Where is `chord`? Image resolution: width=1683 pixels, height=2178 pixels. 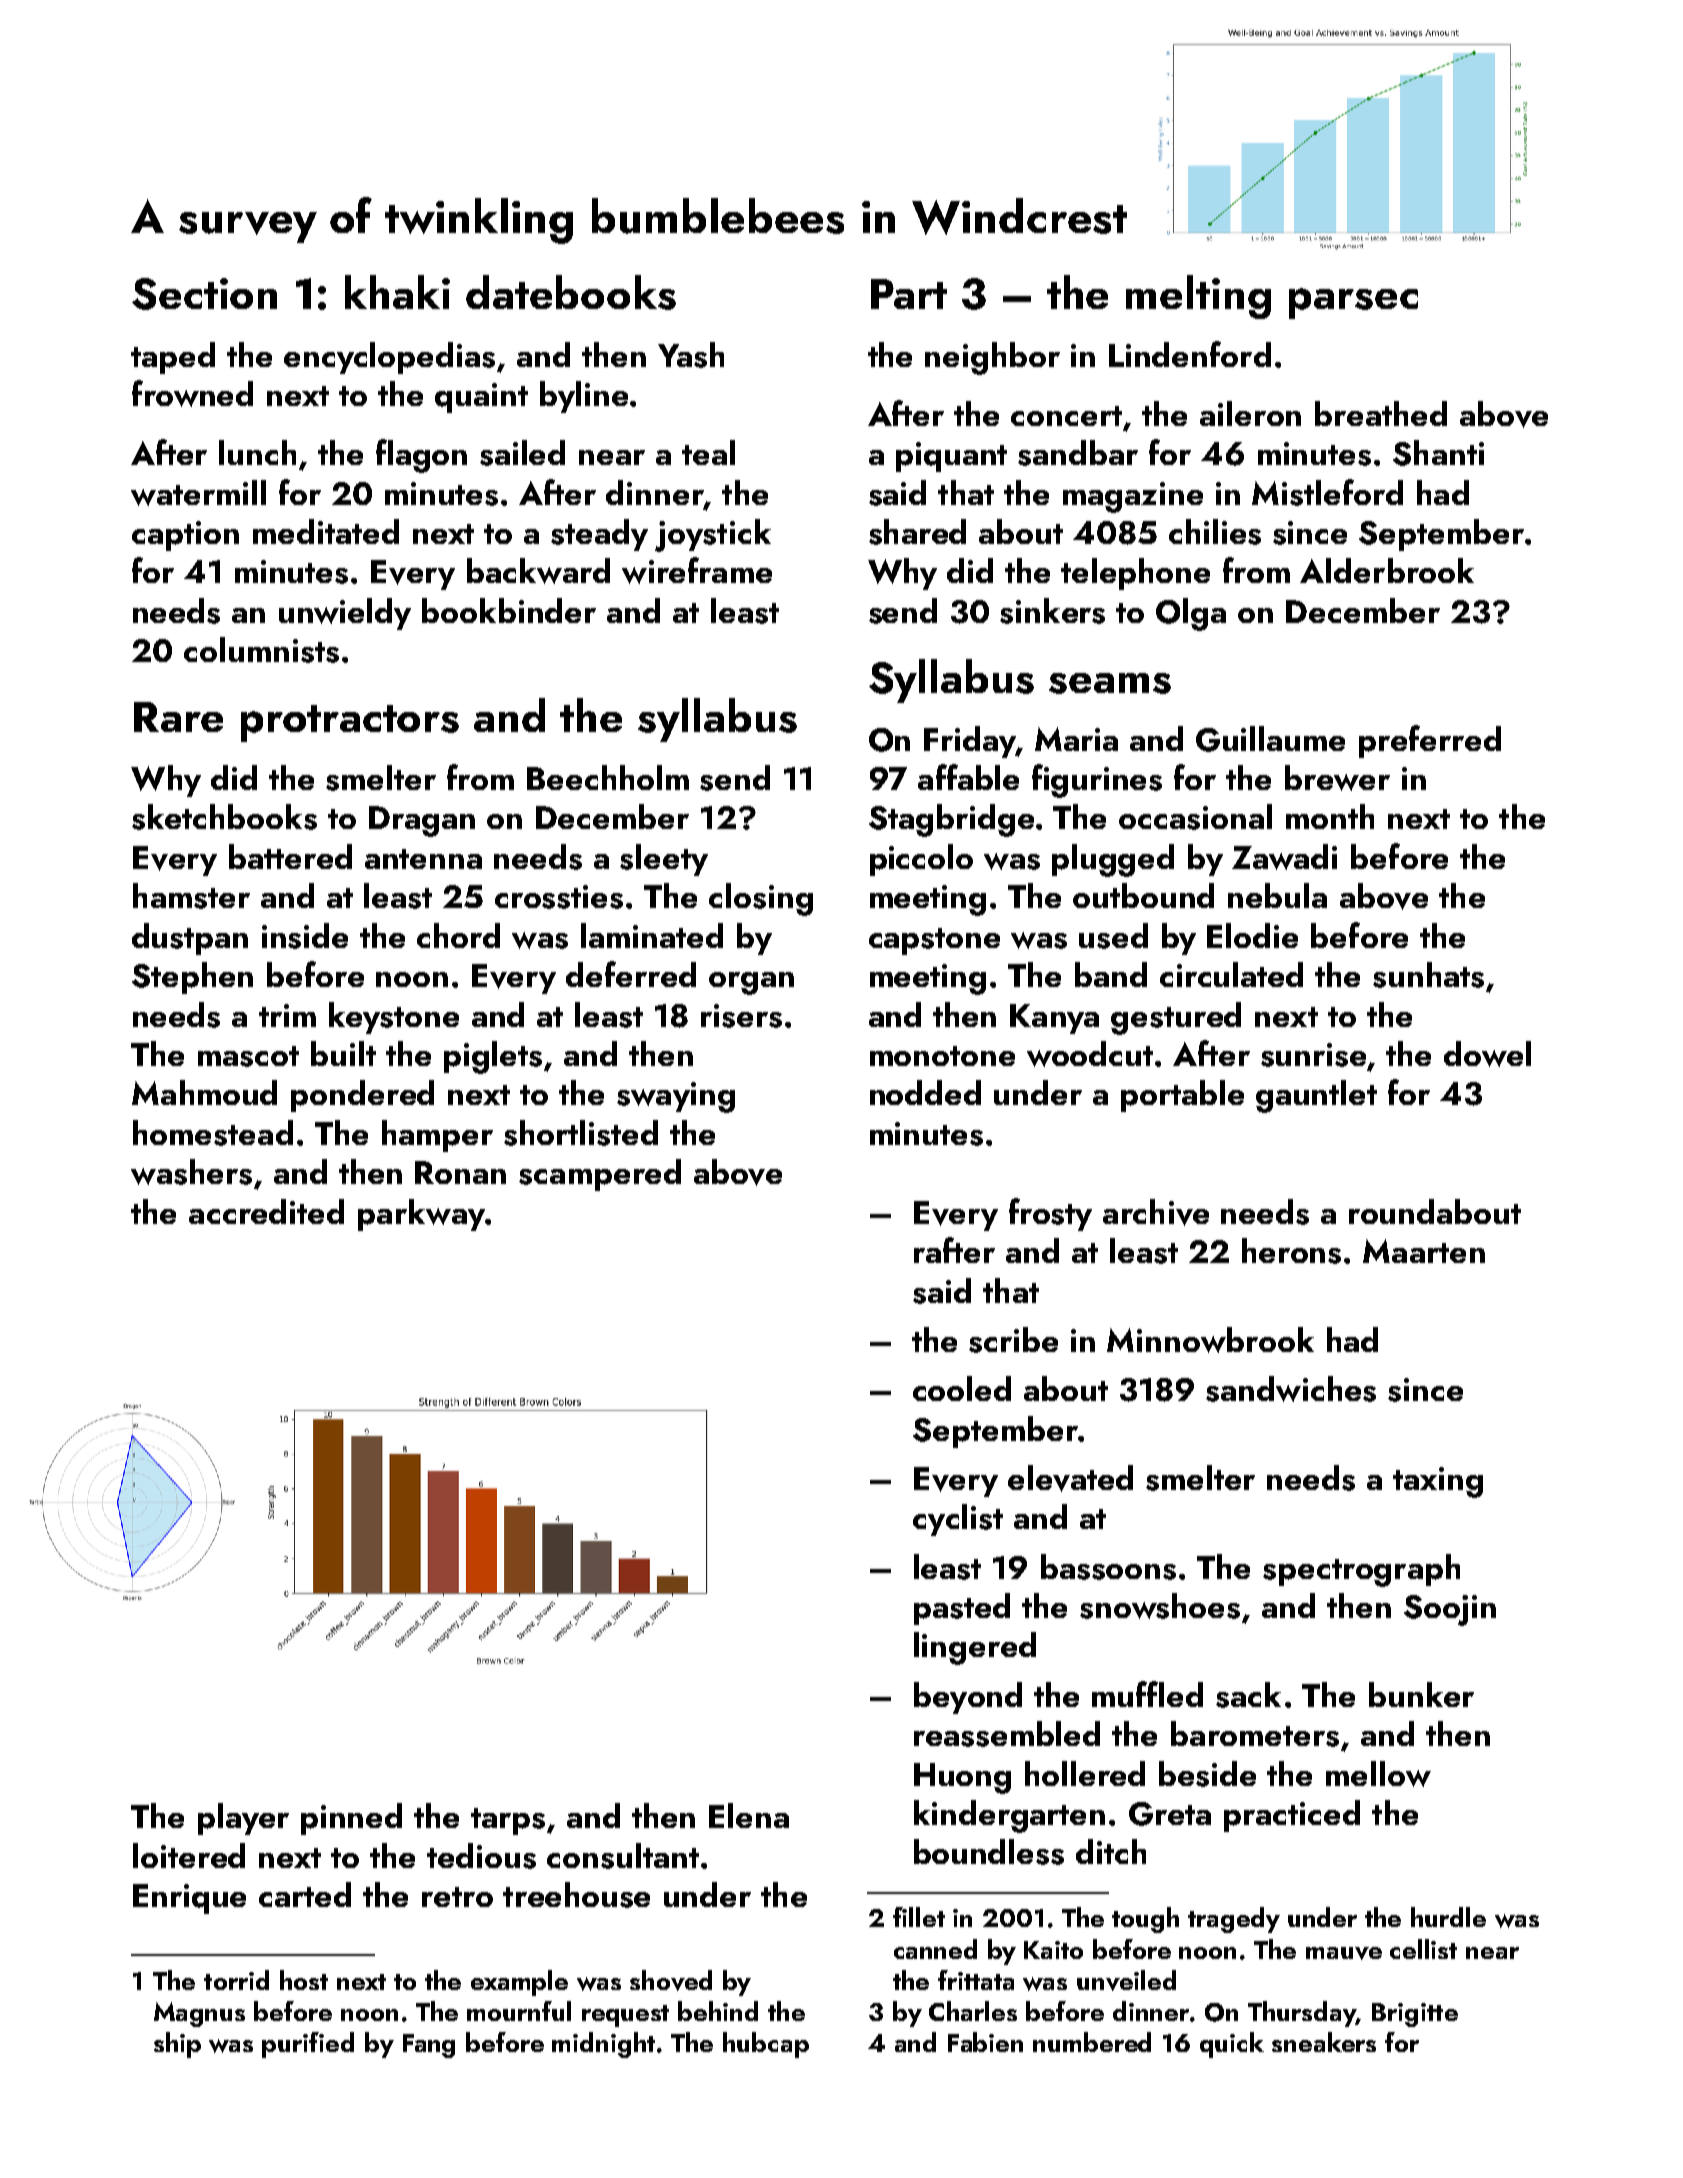 chord is located at coordinates (458, 935).
